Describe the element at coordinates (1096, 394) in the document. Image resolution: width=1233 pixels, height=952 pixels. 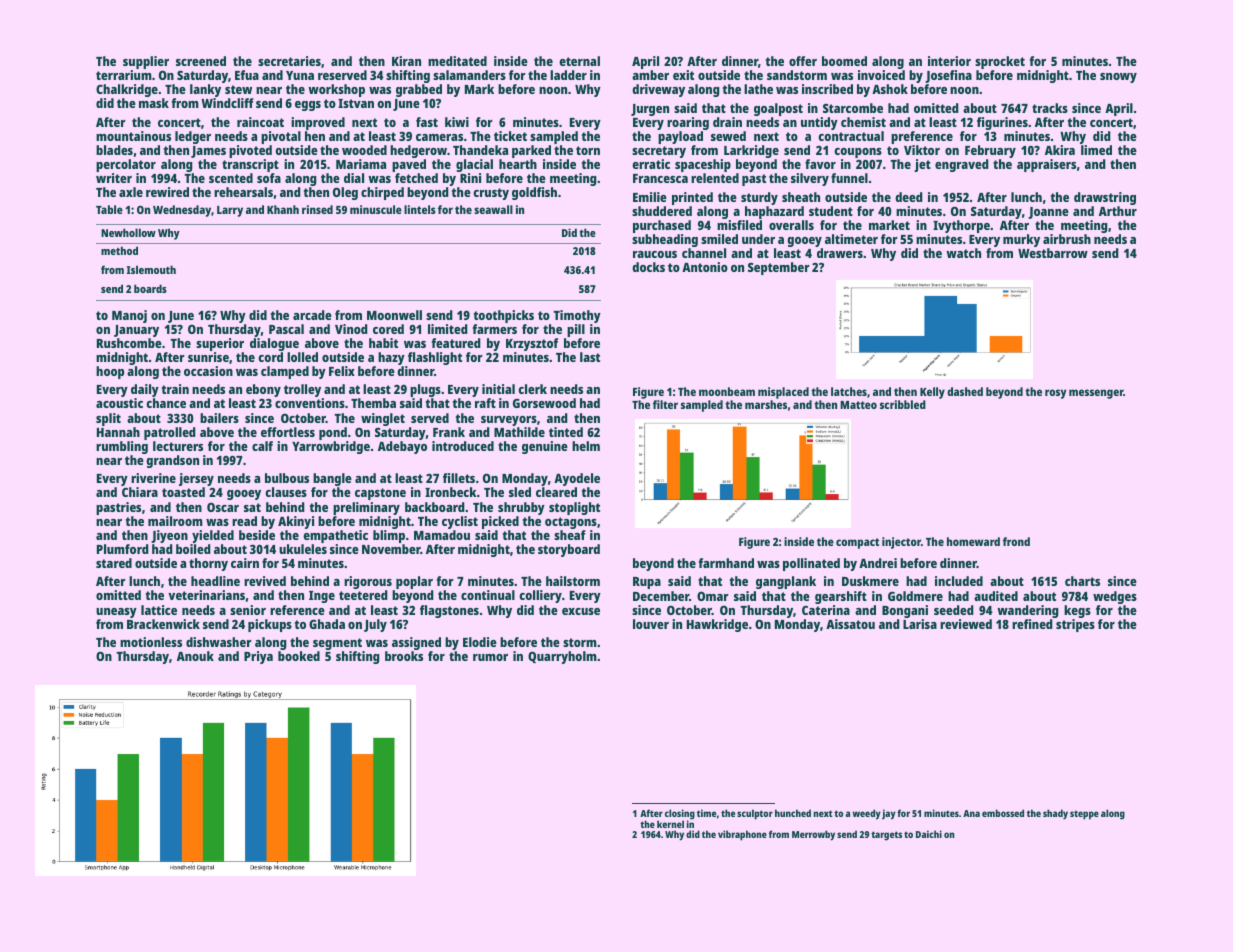
I see `messenger` at that location.
